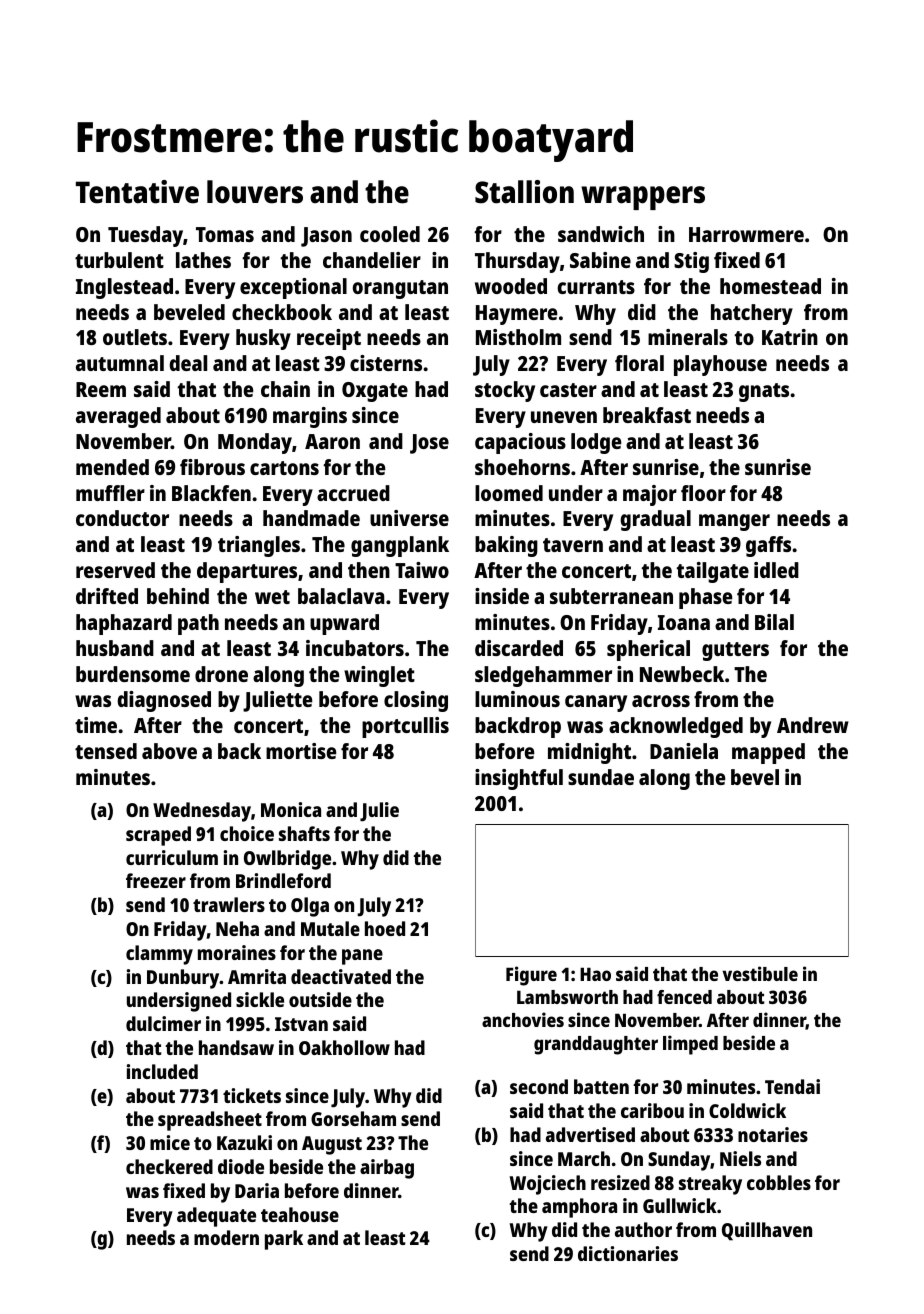  What do you see at coordinates (226, 1237) in the page?
I see `modern` at bounding box center [226, 1237].
